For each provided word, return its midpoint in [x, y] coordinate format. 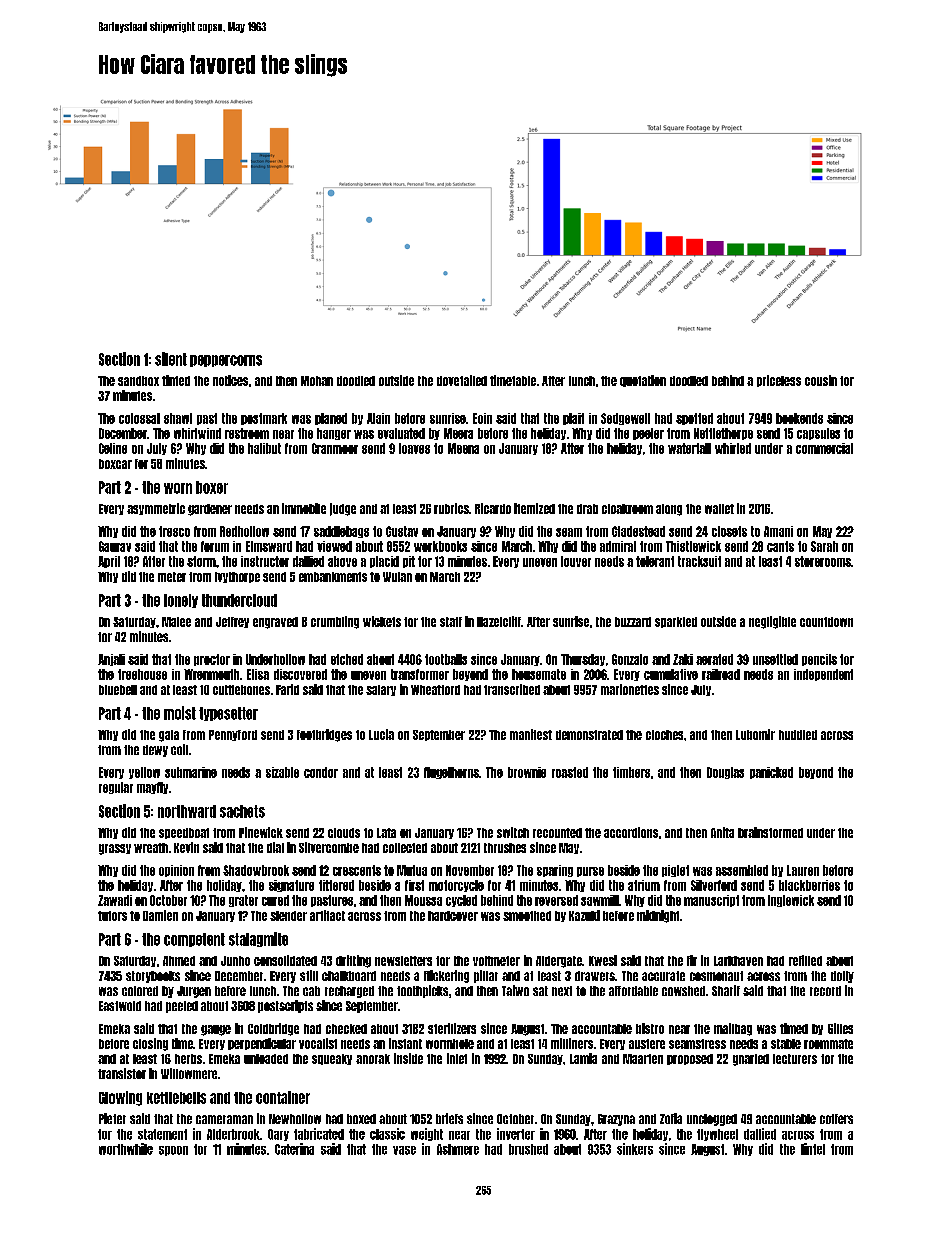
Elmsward [269, 546]
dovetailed [462, 380]
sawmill [600, 900]
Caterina [294, 1149]
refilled [805, 960]
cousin [821, 380]
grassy [115, 849]
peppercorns [226, 361]
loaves [414, 448]
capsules [818, 434]
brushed [528, 1149]
